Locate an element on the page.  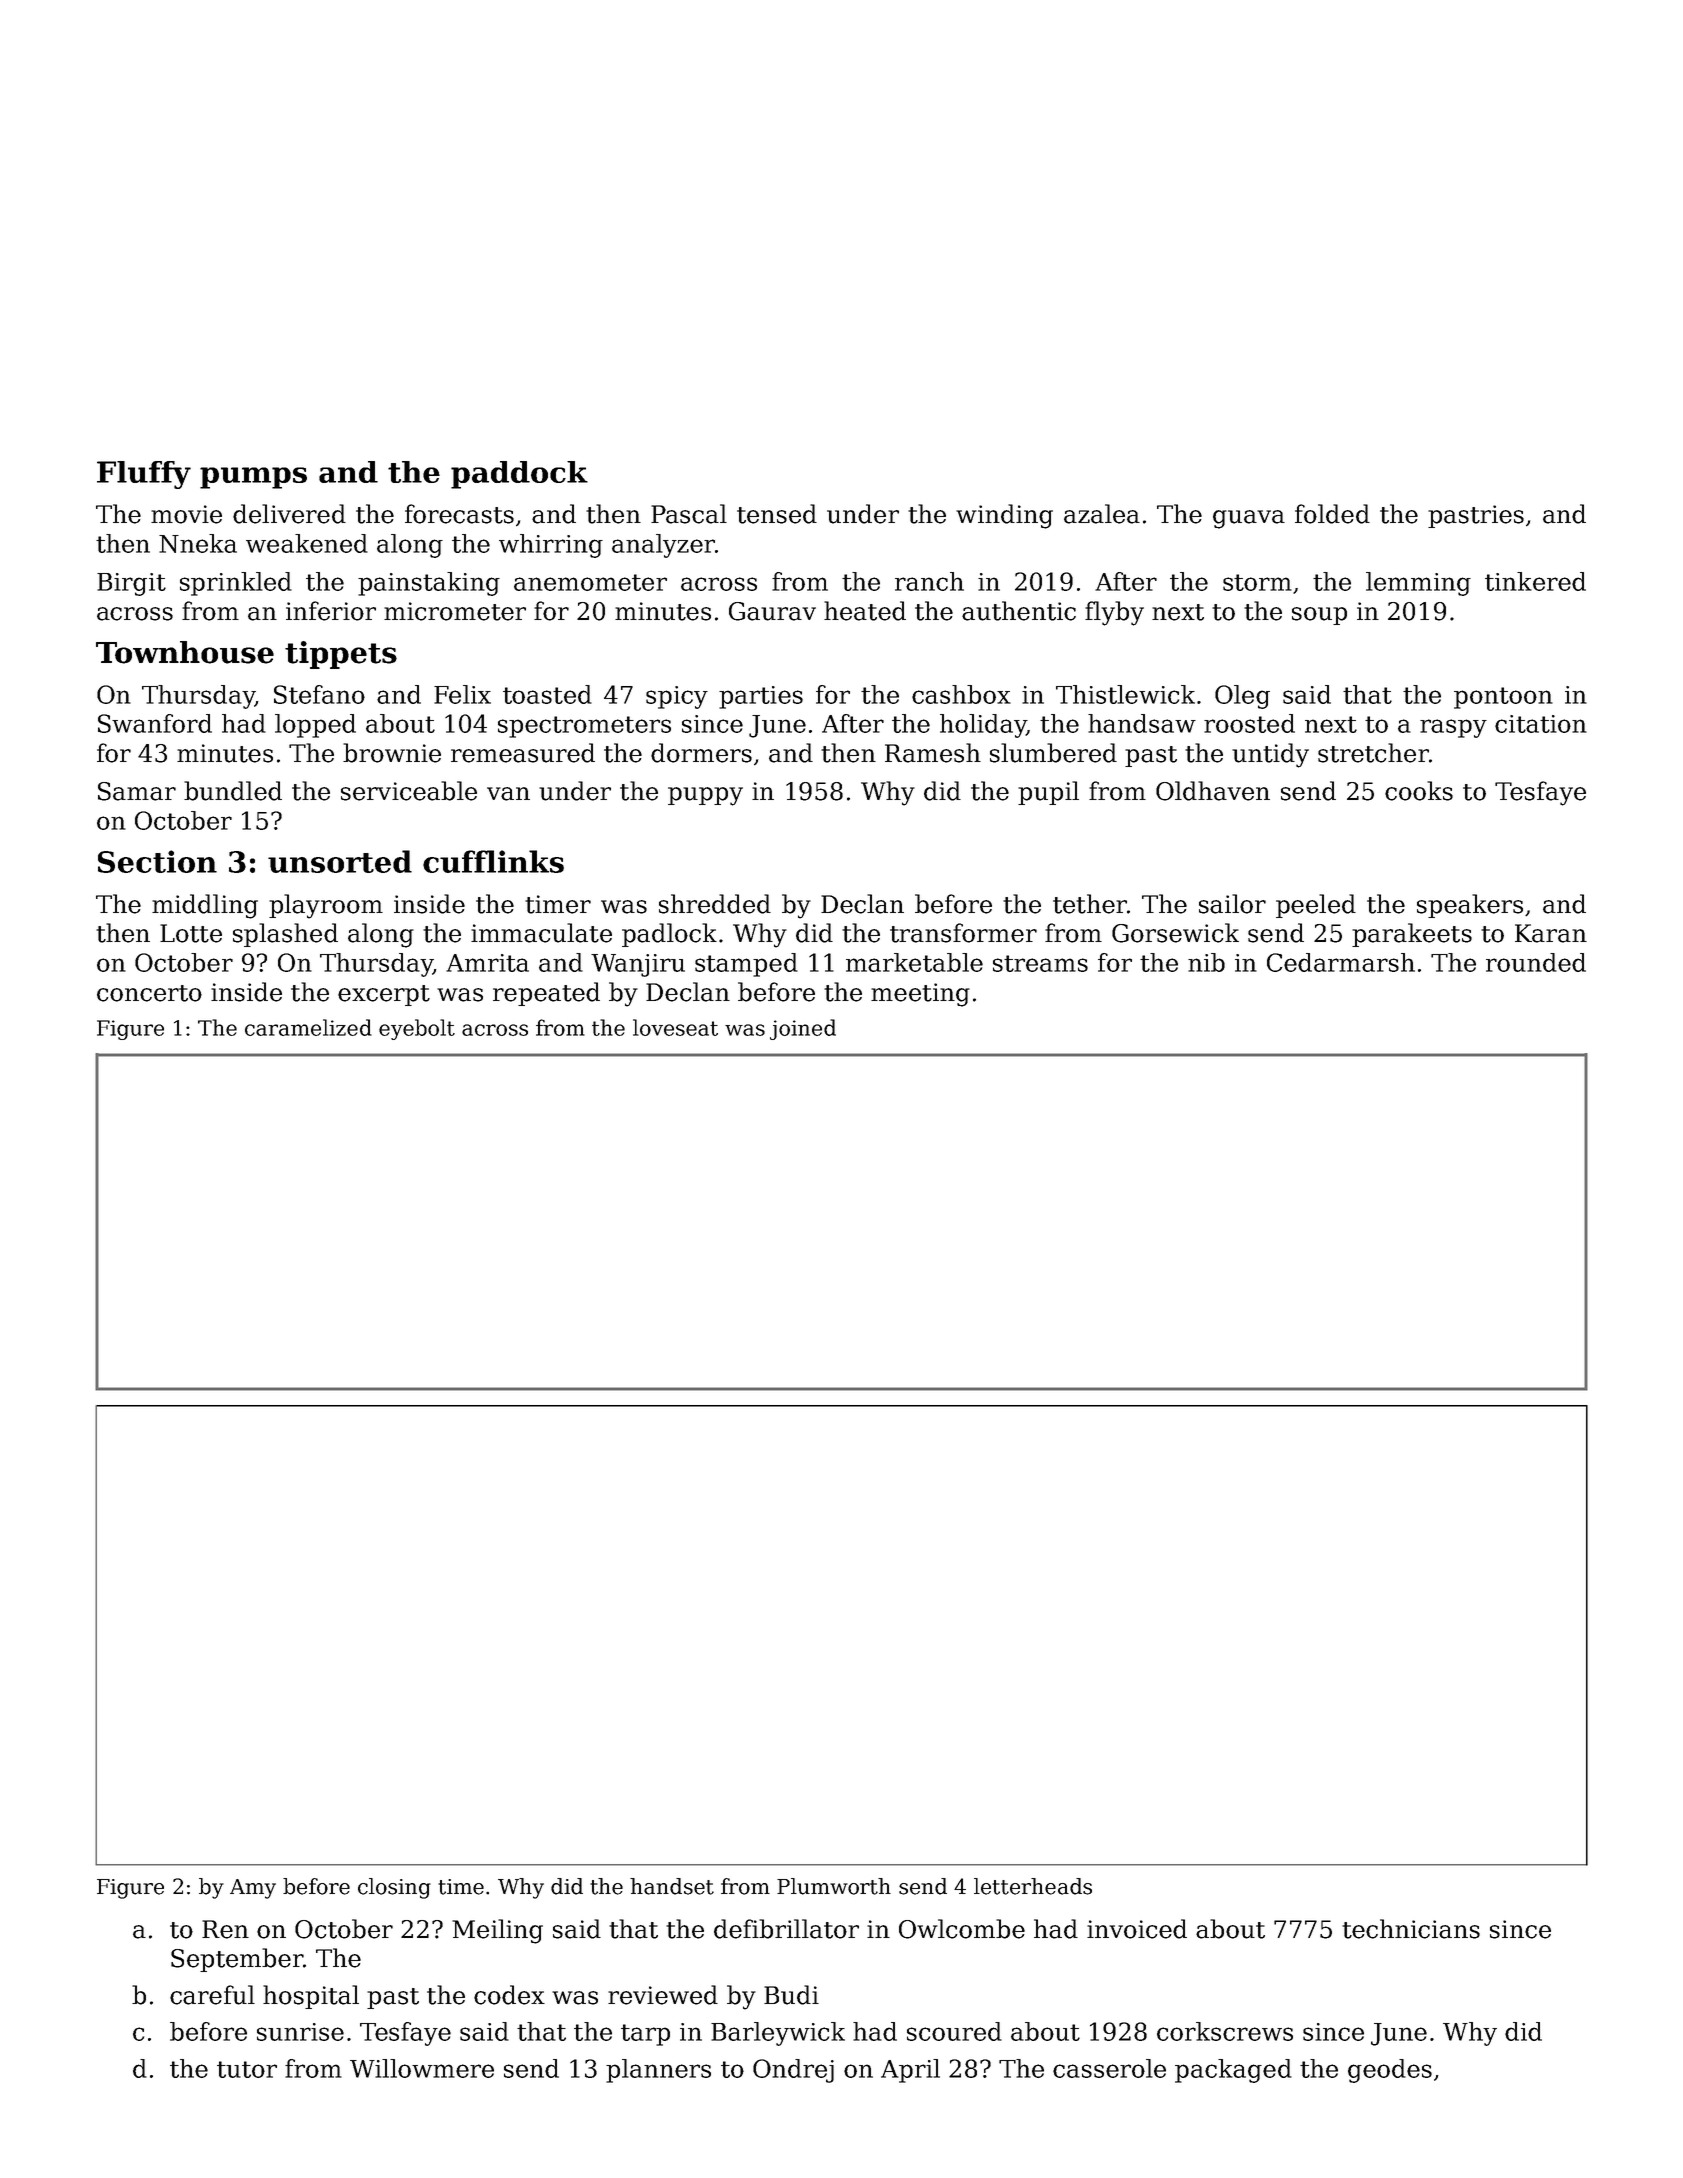
paddock is located at coordinates (519, 475).
